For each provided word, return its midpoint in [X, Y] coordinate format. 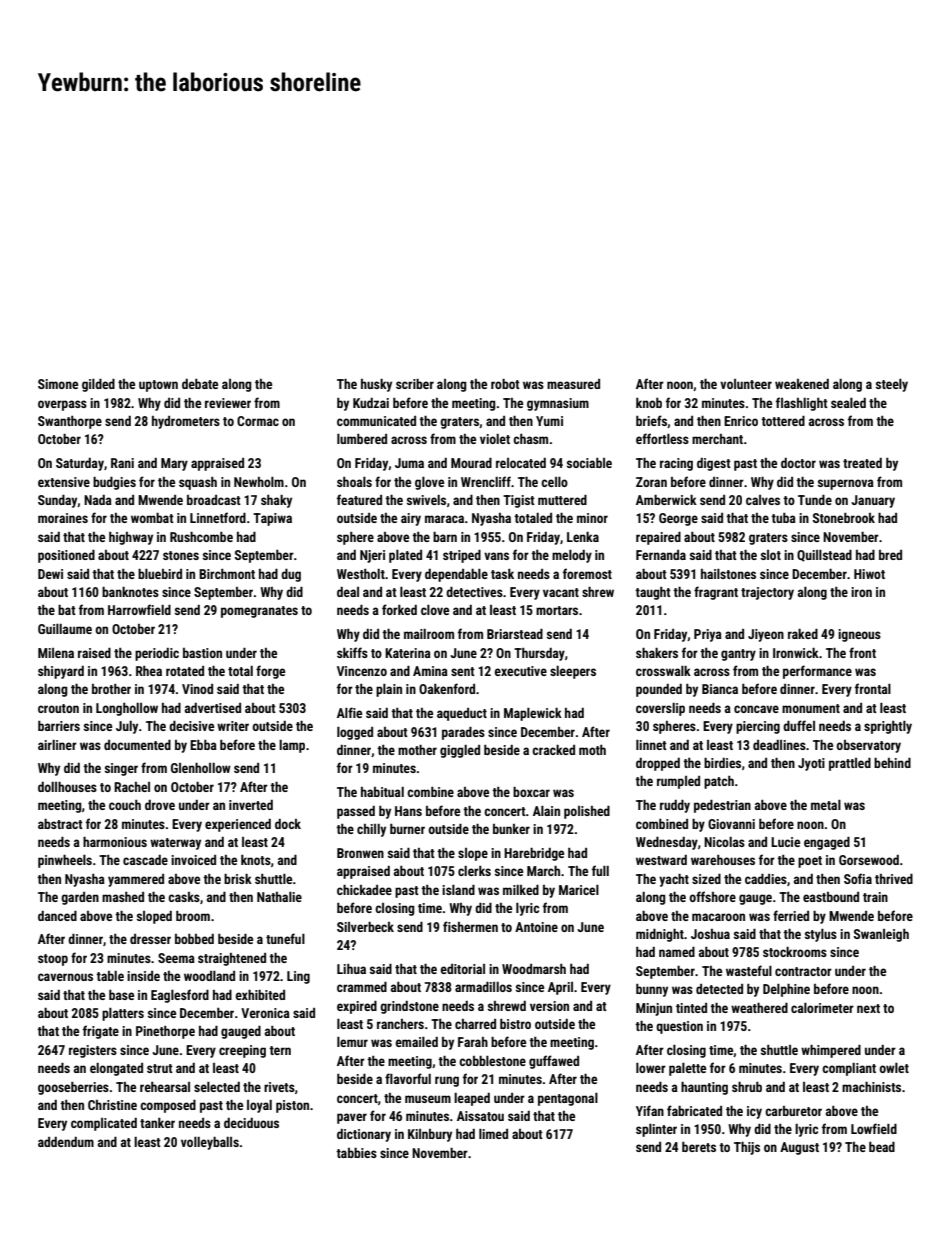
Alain [546, 811]
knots [256, 860]
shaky [276, 501]
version [549, 1006]
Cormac [258, 421]
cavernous [65, 977]
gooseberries [73, 1088]
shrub [747, 1087]
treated [862, 463]
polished [587, 812]
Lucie [785, 842]
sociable [589, 463]
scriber [415, 384]
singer [121, 769]
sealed [848, 403]
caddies [766, 879]
